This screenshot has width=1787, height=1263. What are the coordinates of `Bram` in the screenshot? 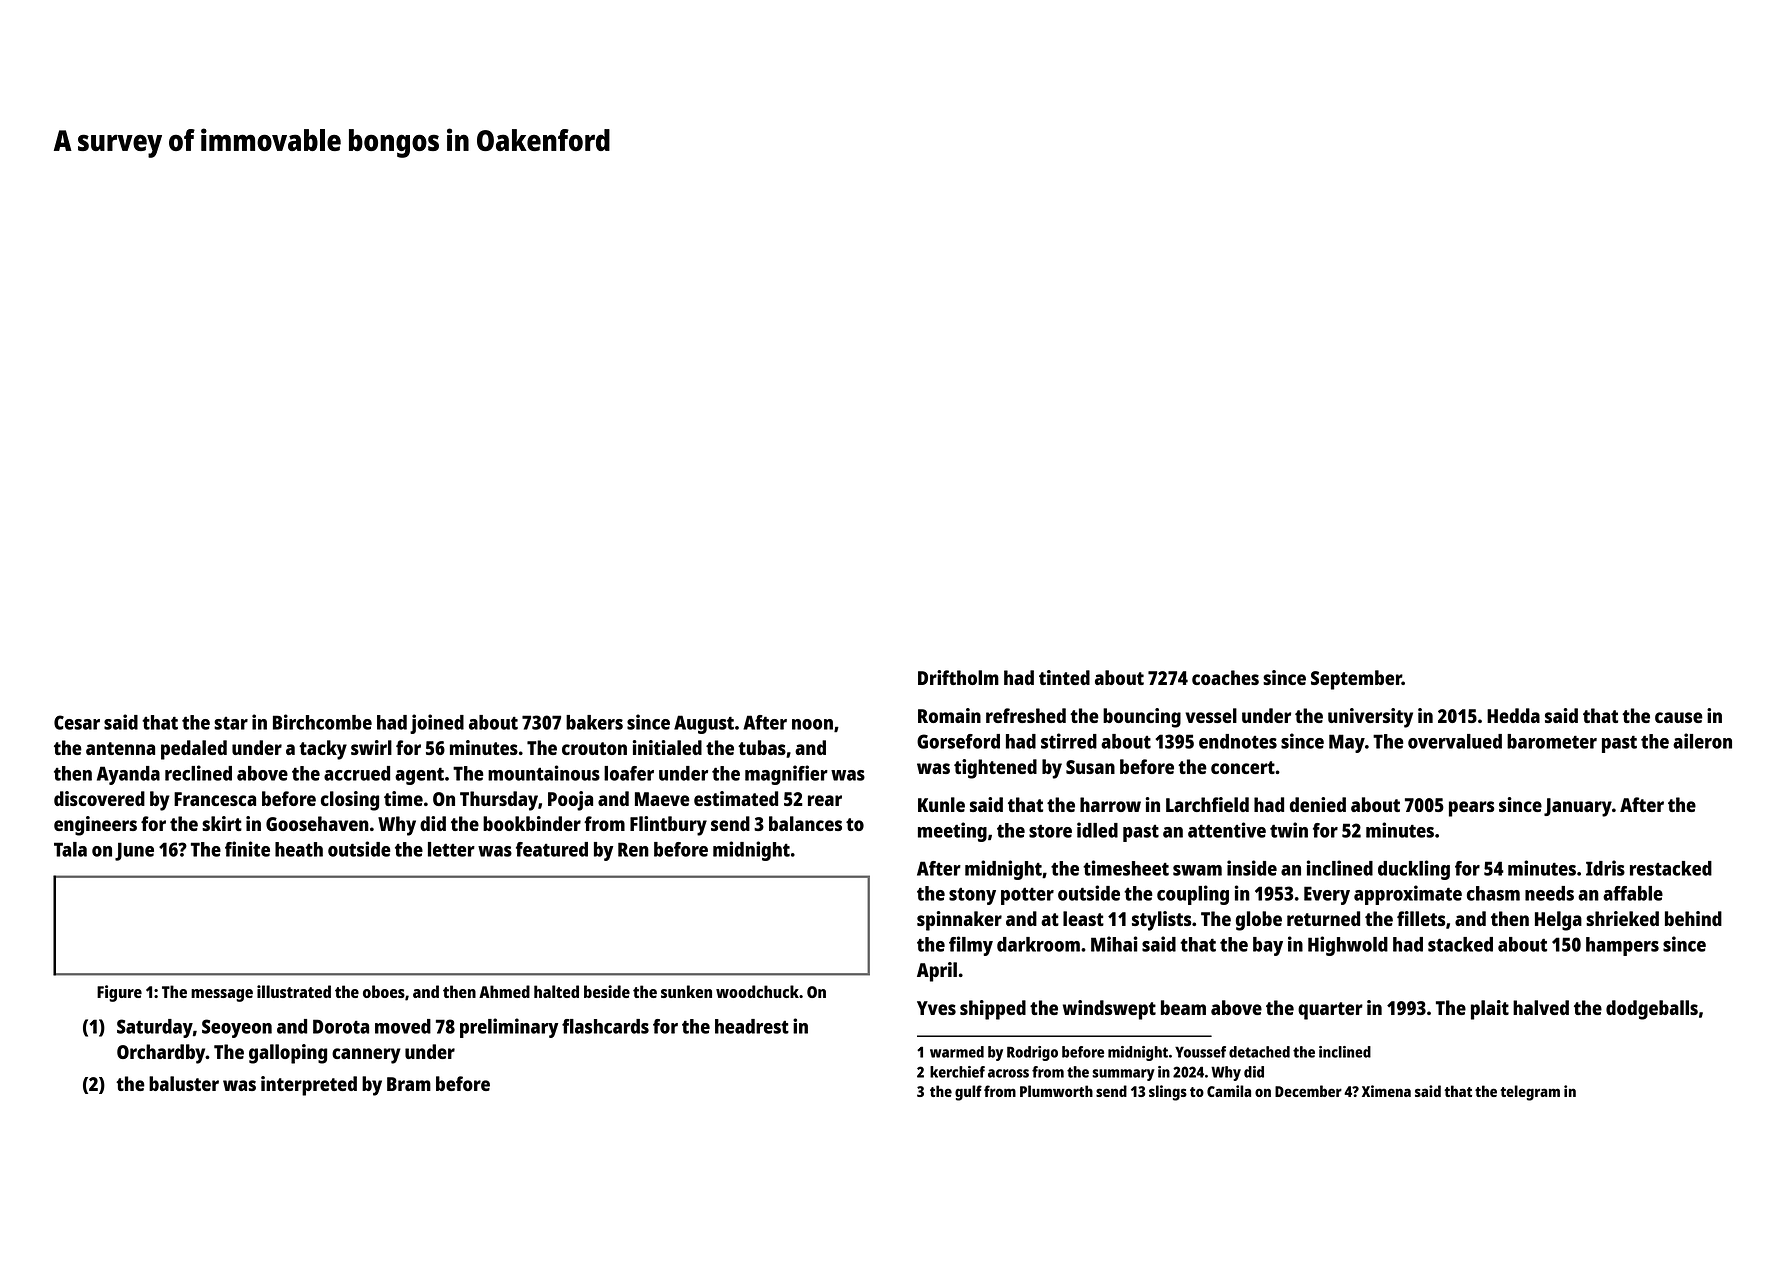 It's located at (409, 1084).
